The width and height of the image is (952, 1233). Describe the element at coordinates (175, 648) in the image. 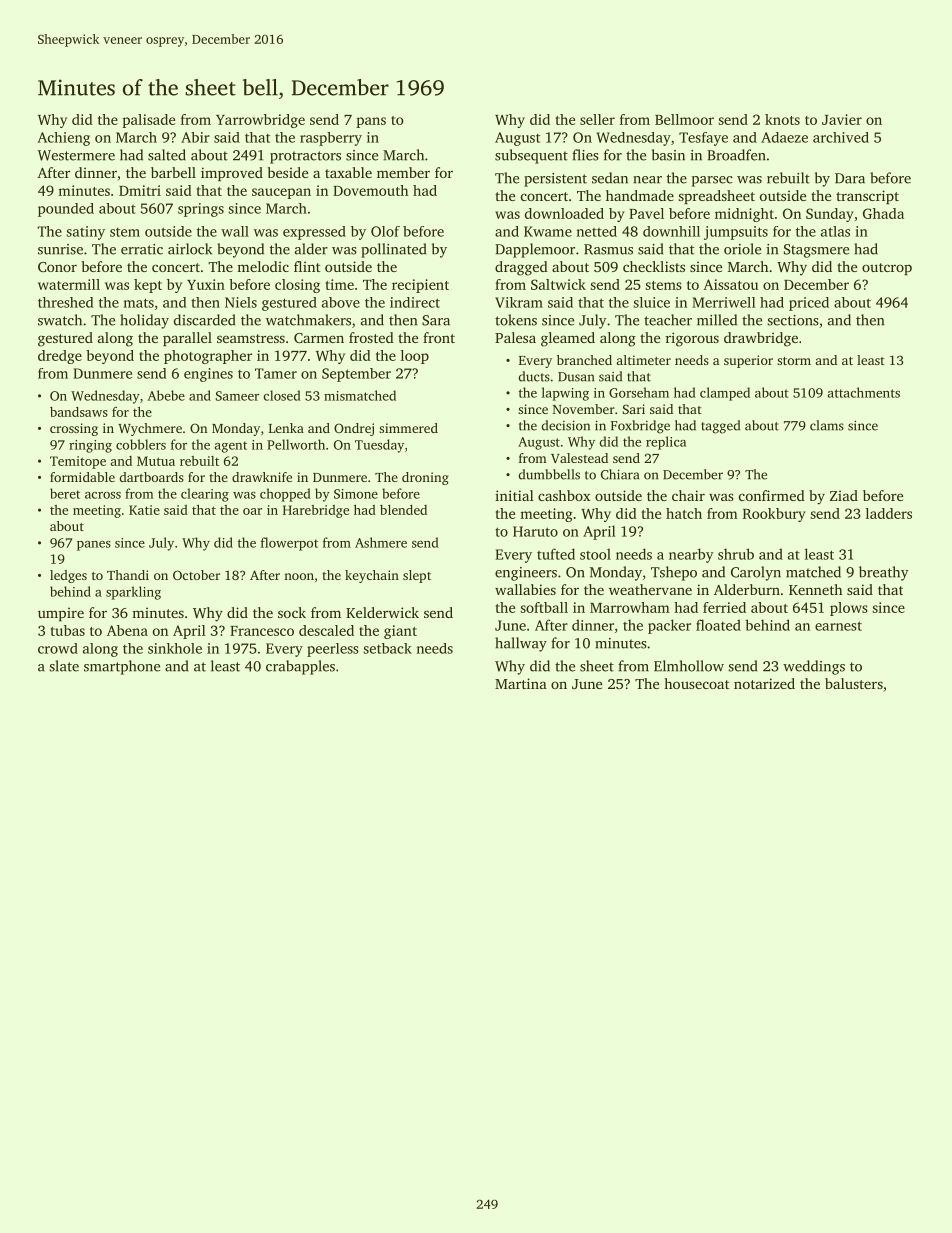

I see `sinkhole` at that location.
